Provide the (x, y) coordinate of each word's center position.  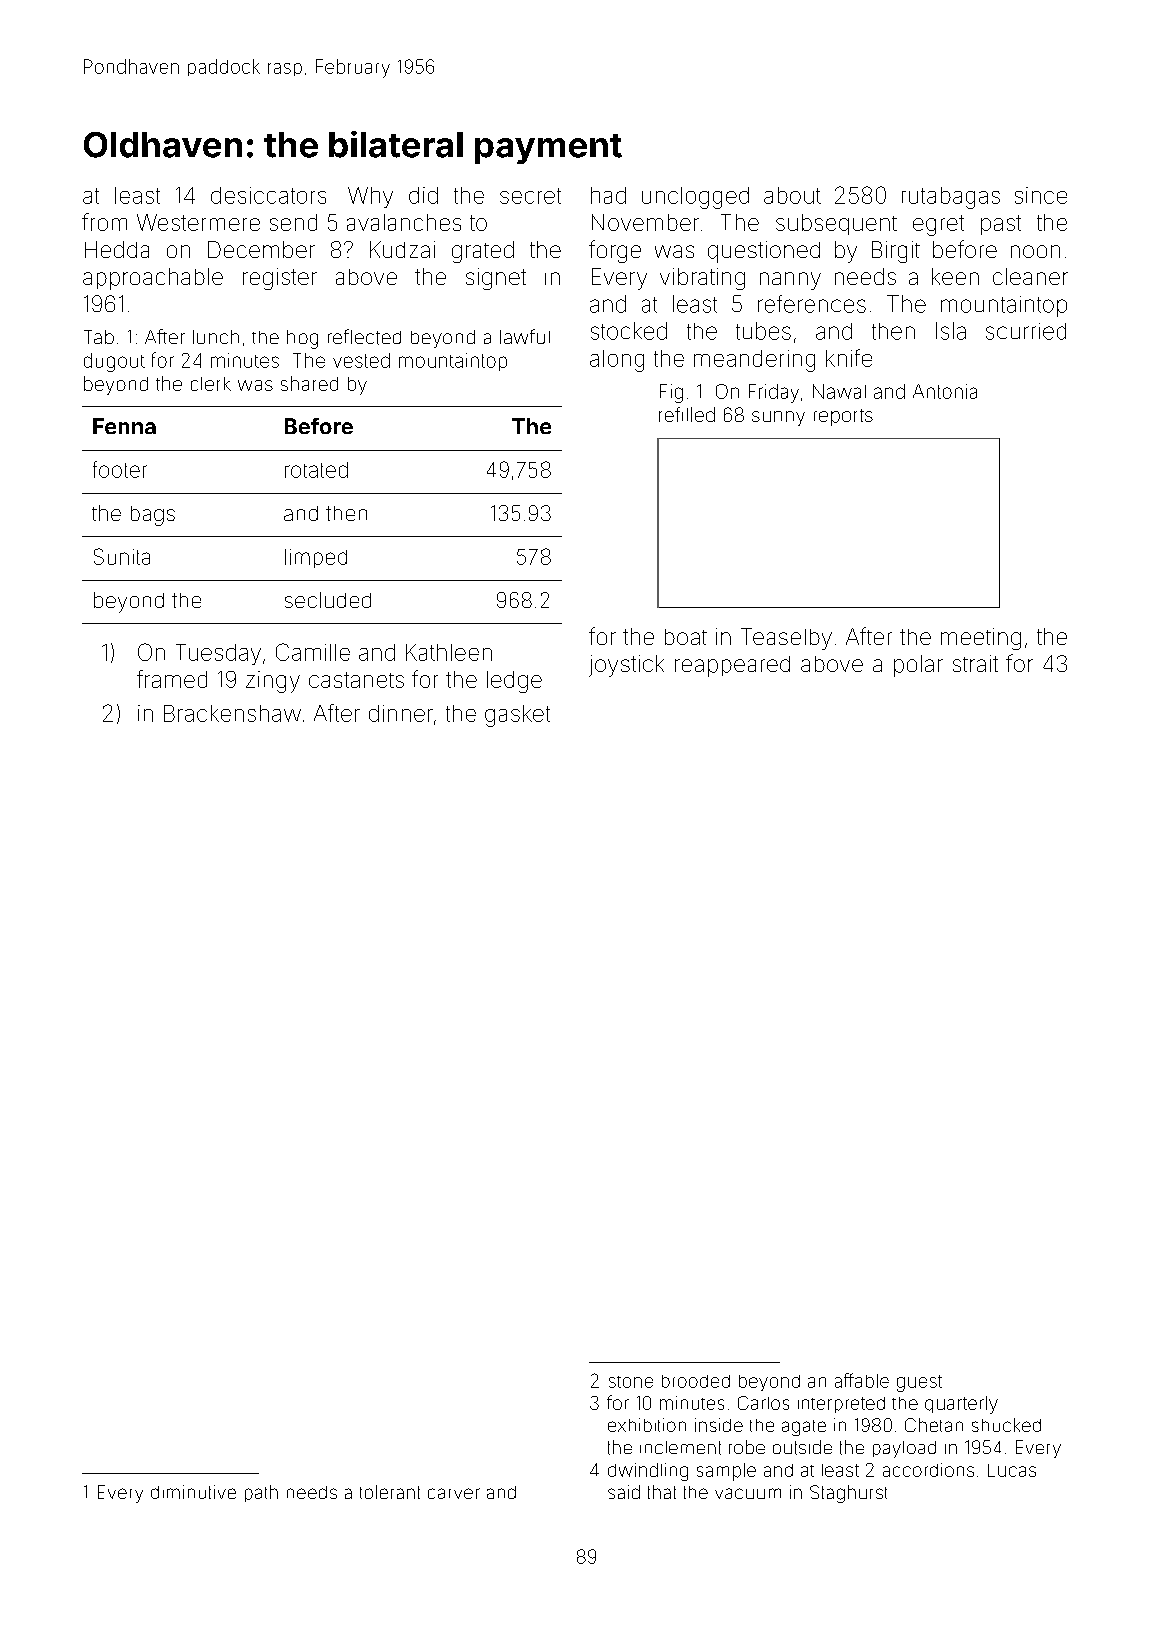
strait (975, 663)
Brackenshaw (232, 713)
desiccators (268, 195)
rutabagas (951, 198)
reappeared (732, 666)
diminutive (193, 1492)
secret (530, 196)
